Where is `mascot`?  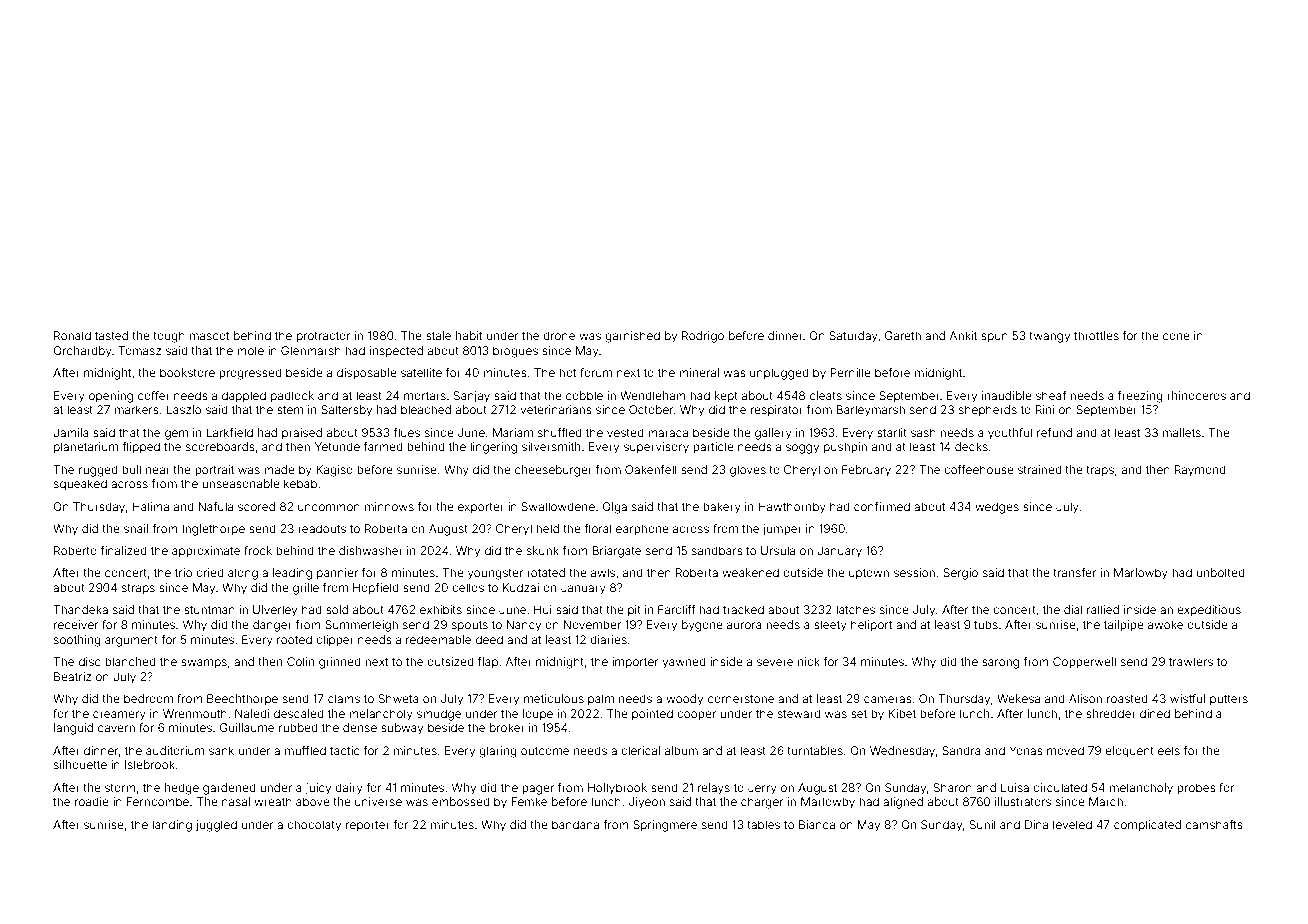 mascot is located at coordinates (209, 336).
